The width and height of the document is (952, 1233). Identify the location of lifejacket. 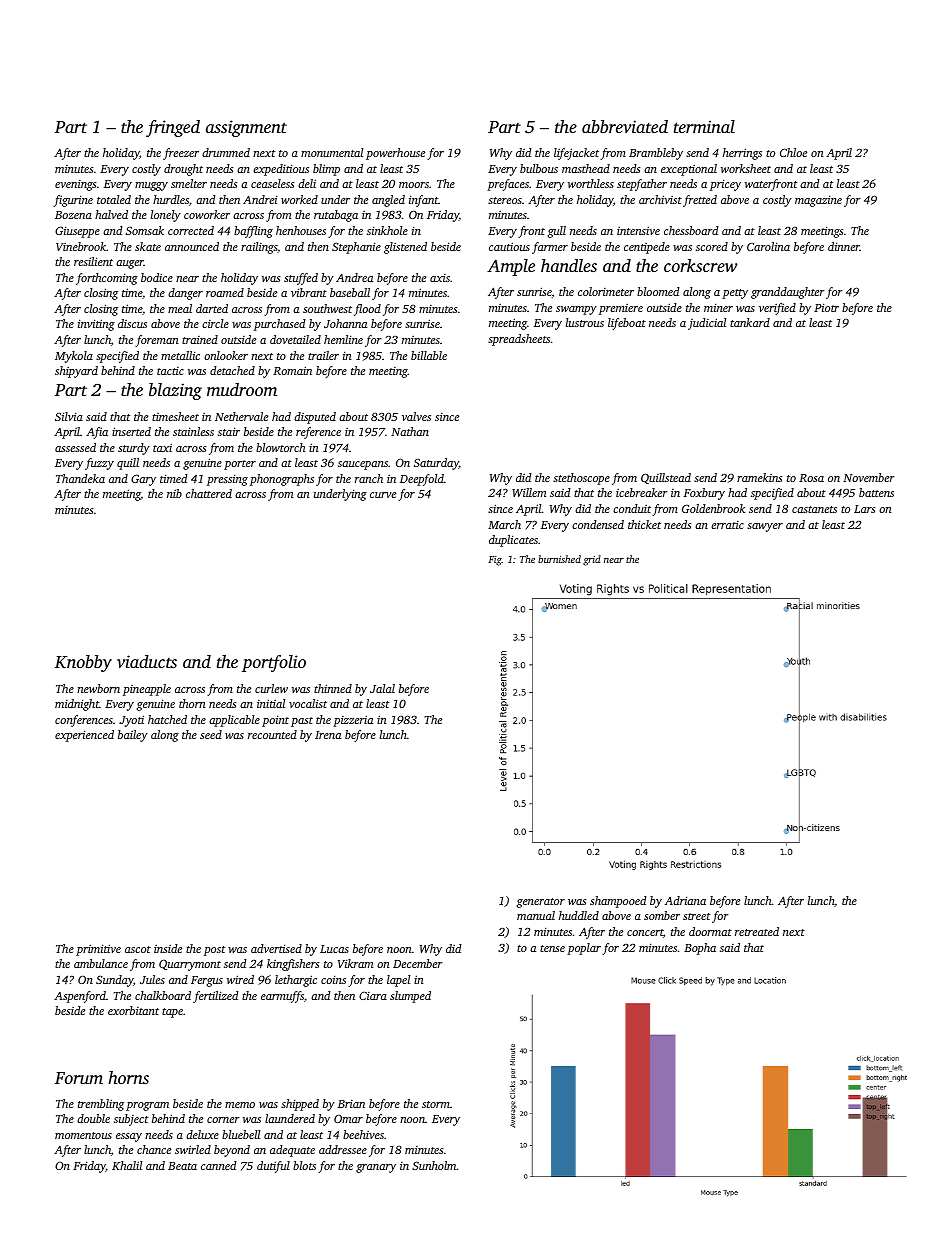
(576, 154).
